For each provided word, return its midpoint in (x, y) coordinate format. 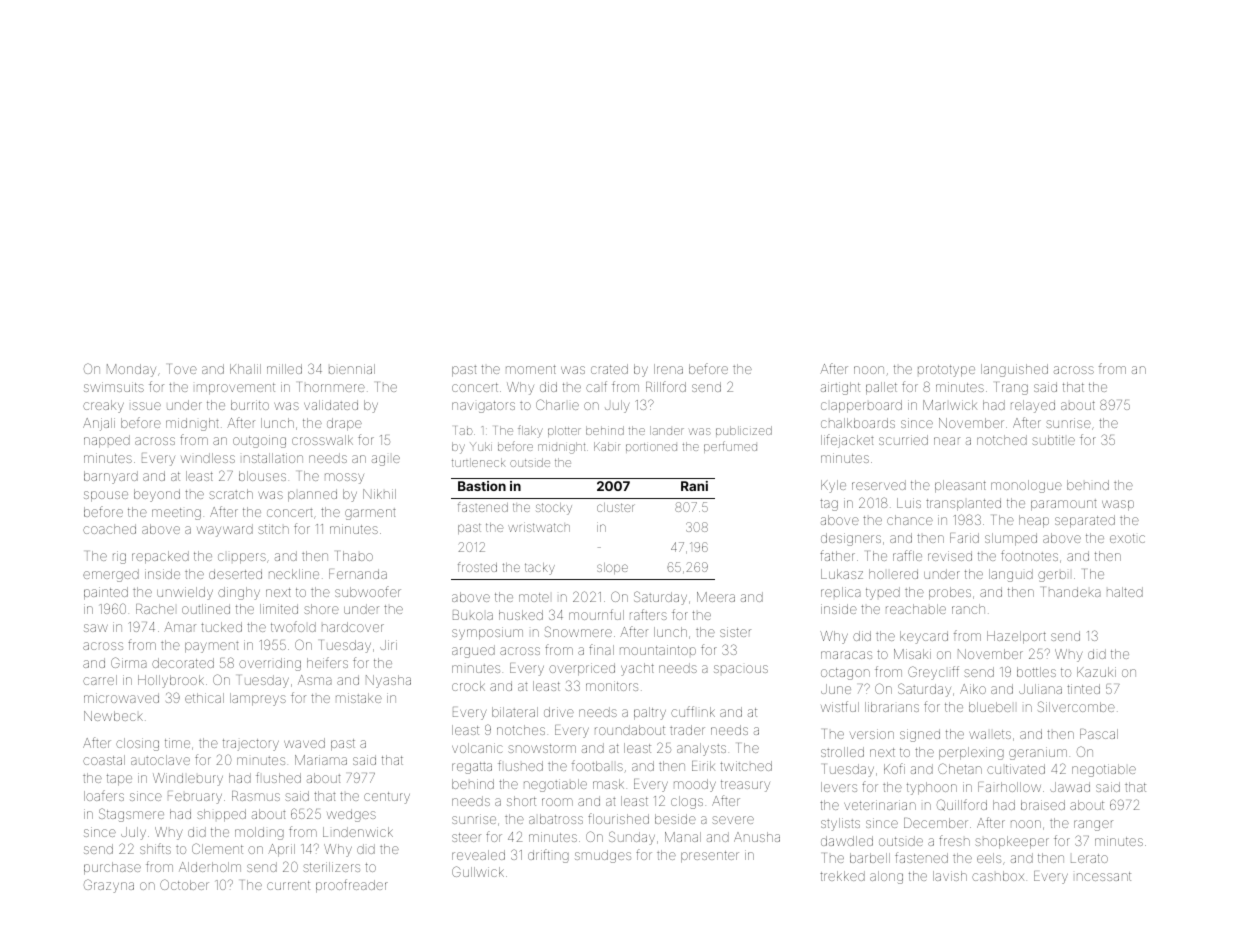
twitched (746, 766)
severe (733, 820)
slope (612, 568)
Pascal (1099, 734)
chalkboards (858, 423)
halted (1125, 592)
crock (468, 686)
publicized (744, 431)
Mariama (321, 760)
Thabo (355, 556)
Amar (180, 627)
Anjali (99, 424)
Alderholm (210, 867)
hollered (893, 574)
